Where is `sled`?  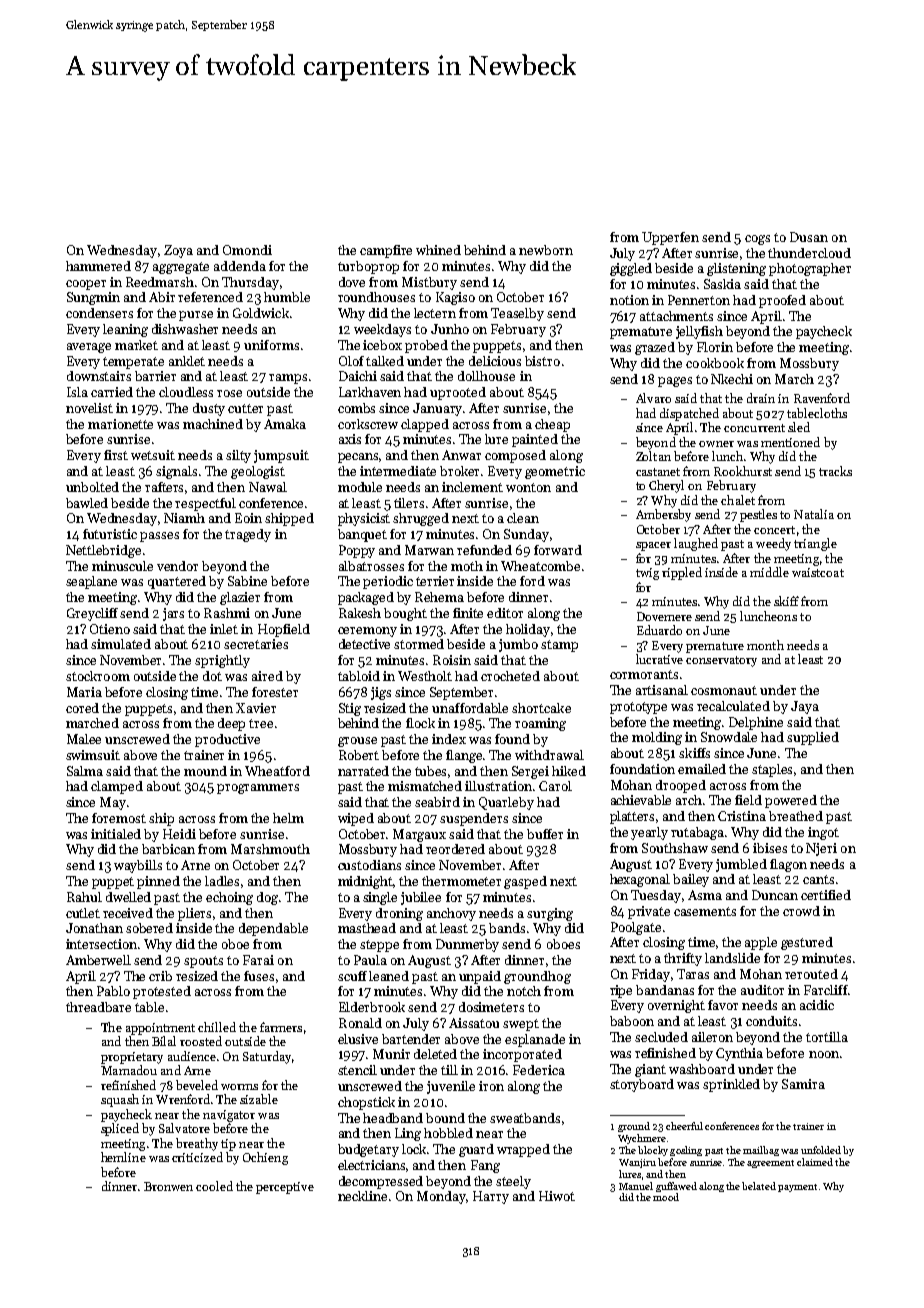 sled is located at coordinates (799, 427).
